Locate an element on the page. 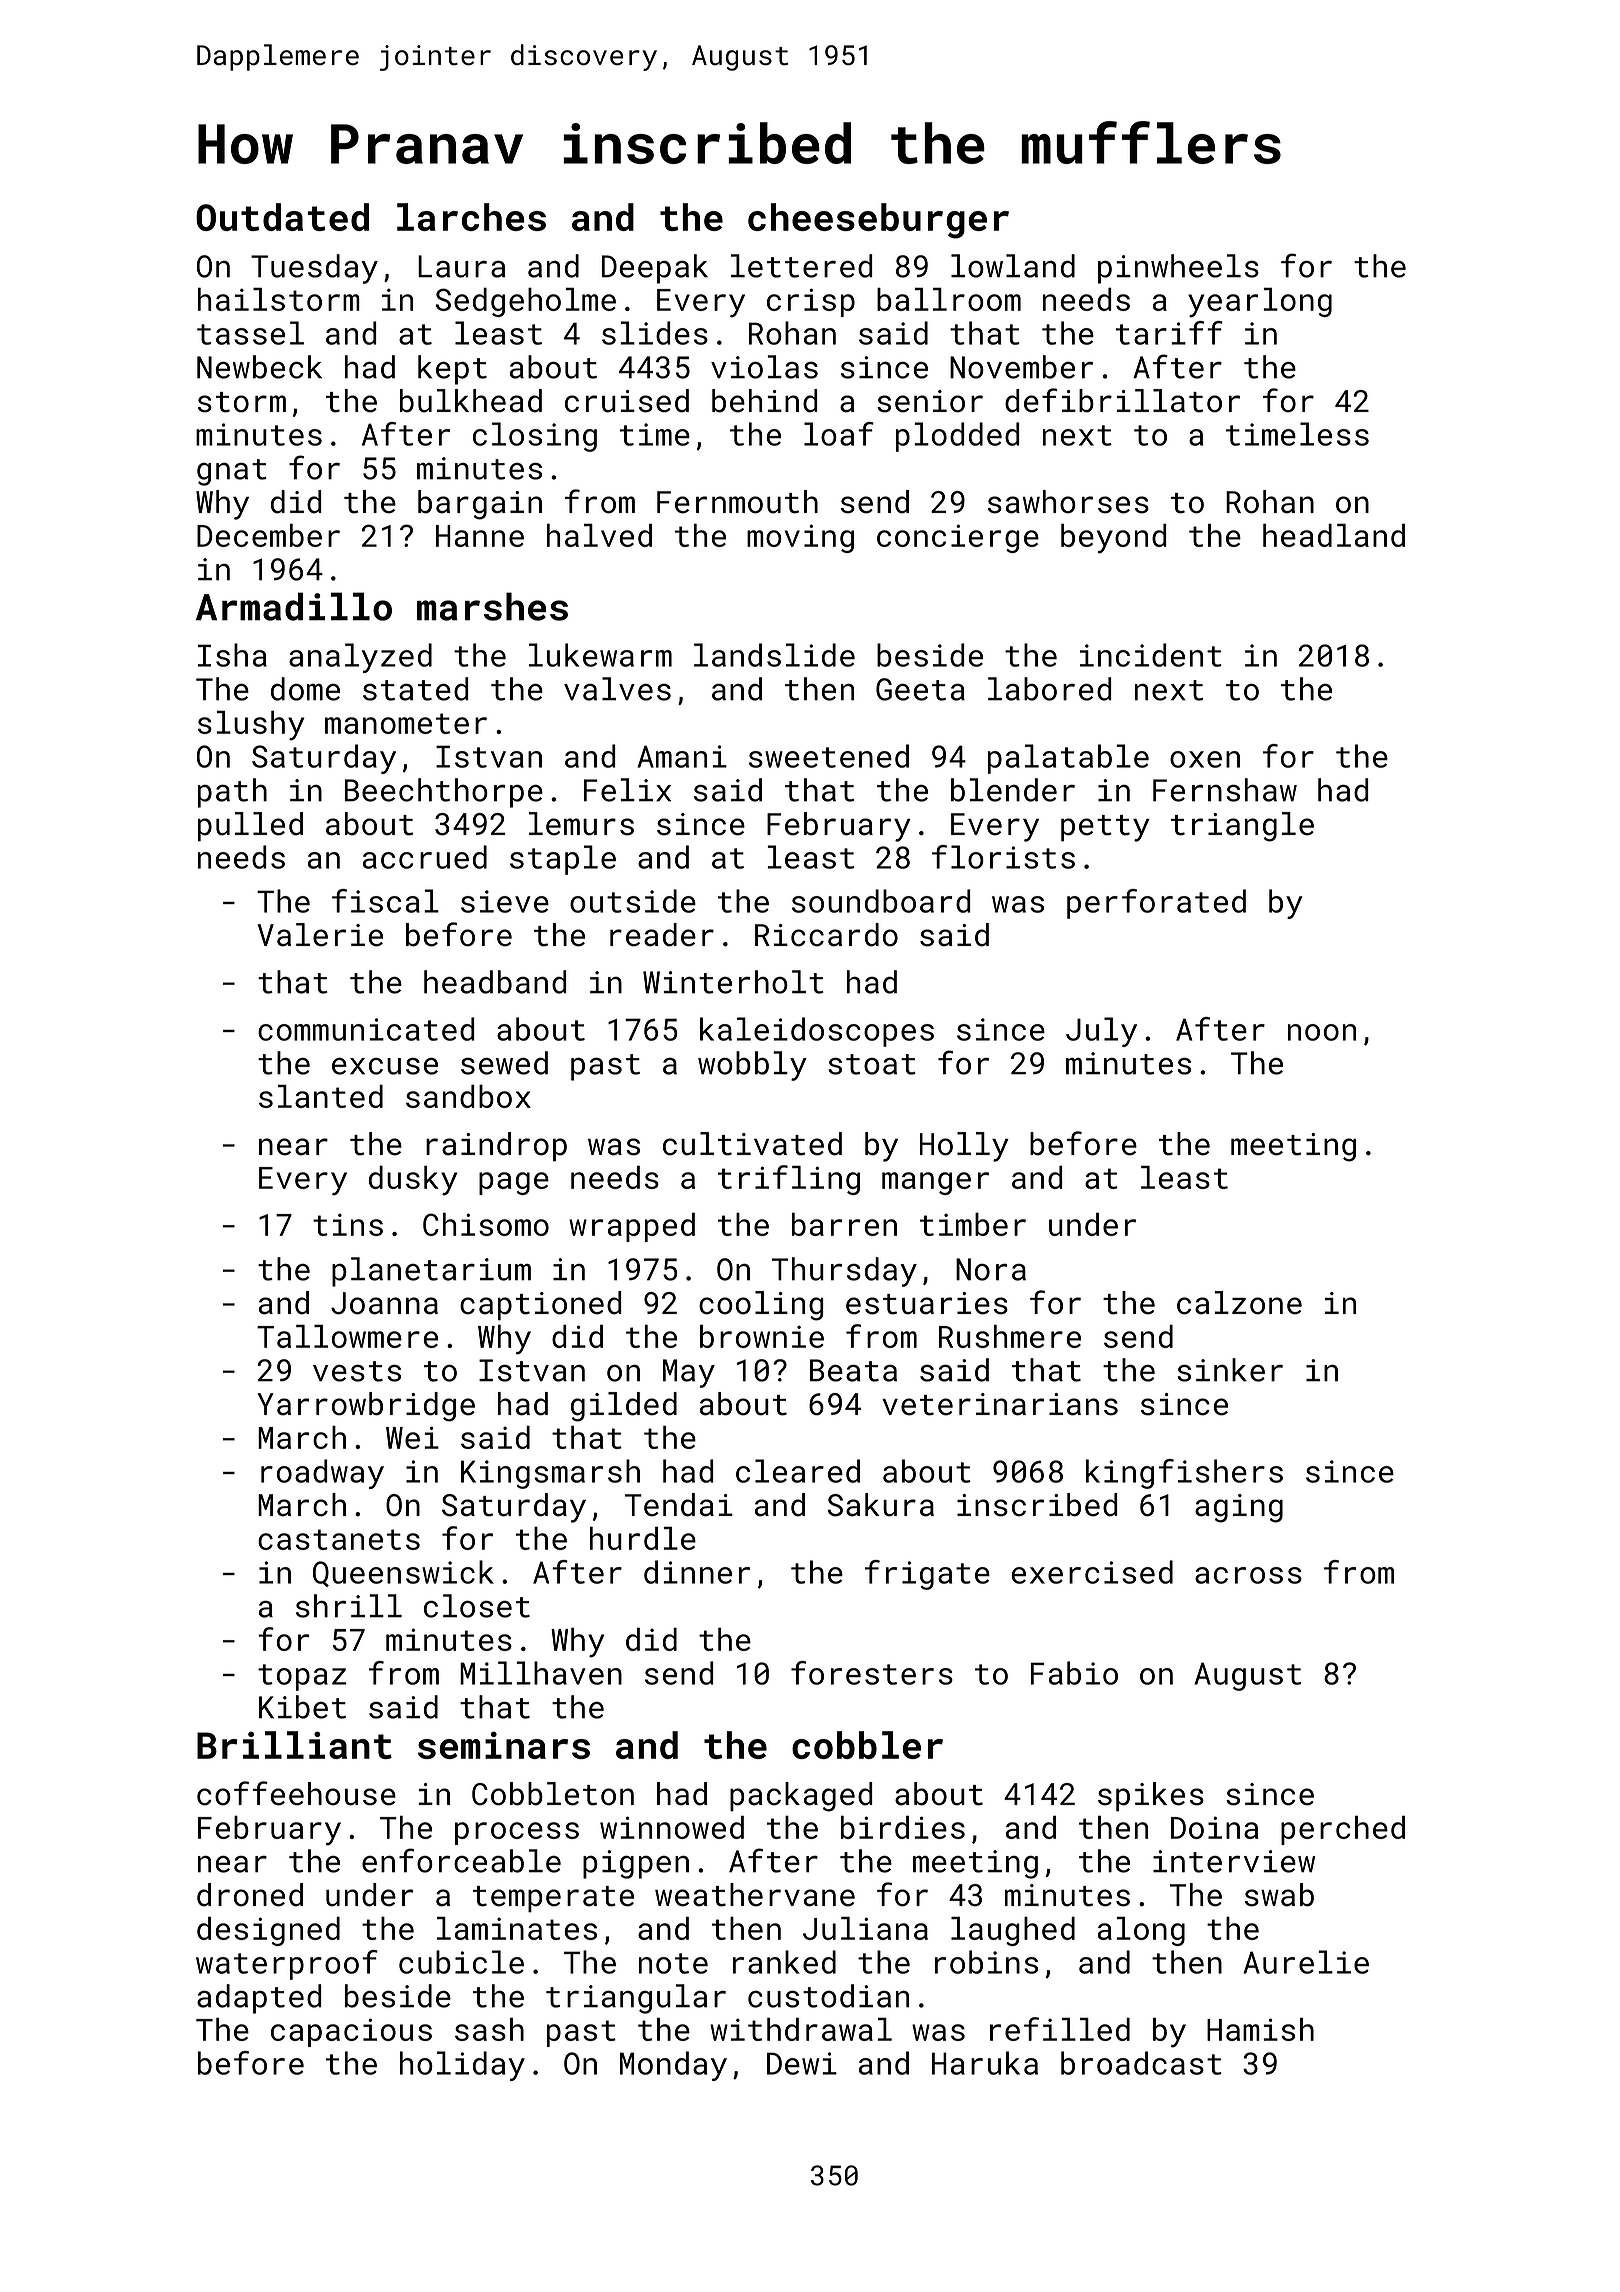  winnowed is located at coordinates (672, 1827).
